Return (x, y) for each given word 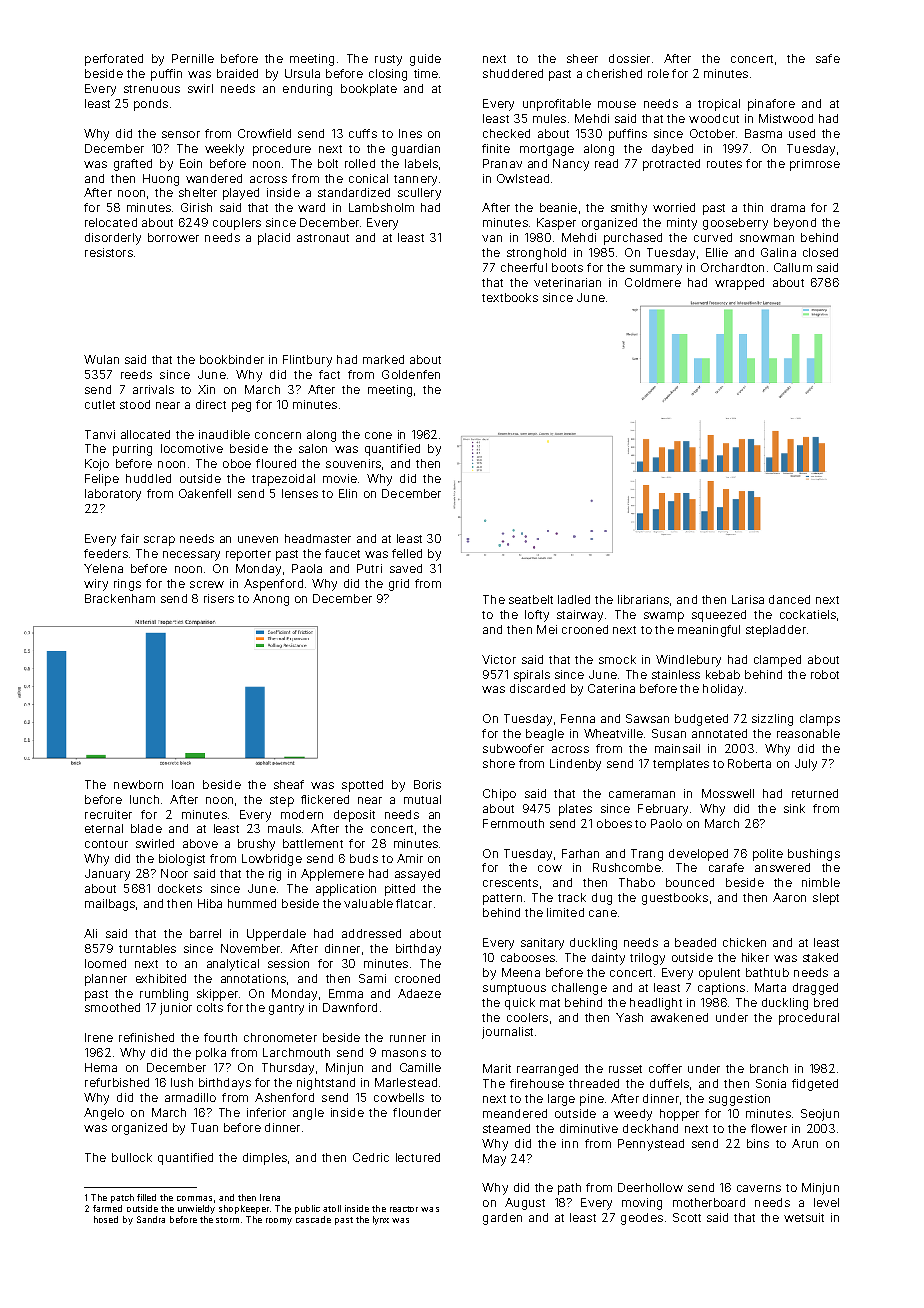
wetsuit (804, 1217)
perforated (114, 60)
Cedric (371, 1157)
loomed (105, 963)
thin (753, 207)
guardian (416, 150)
